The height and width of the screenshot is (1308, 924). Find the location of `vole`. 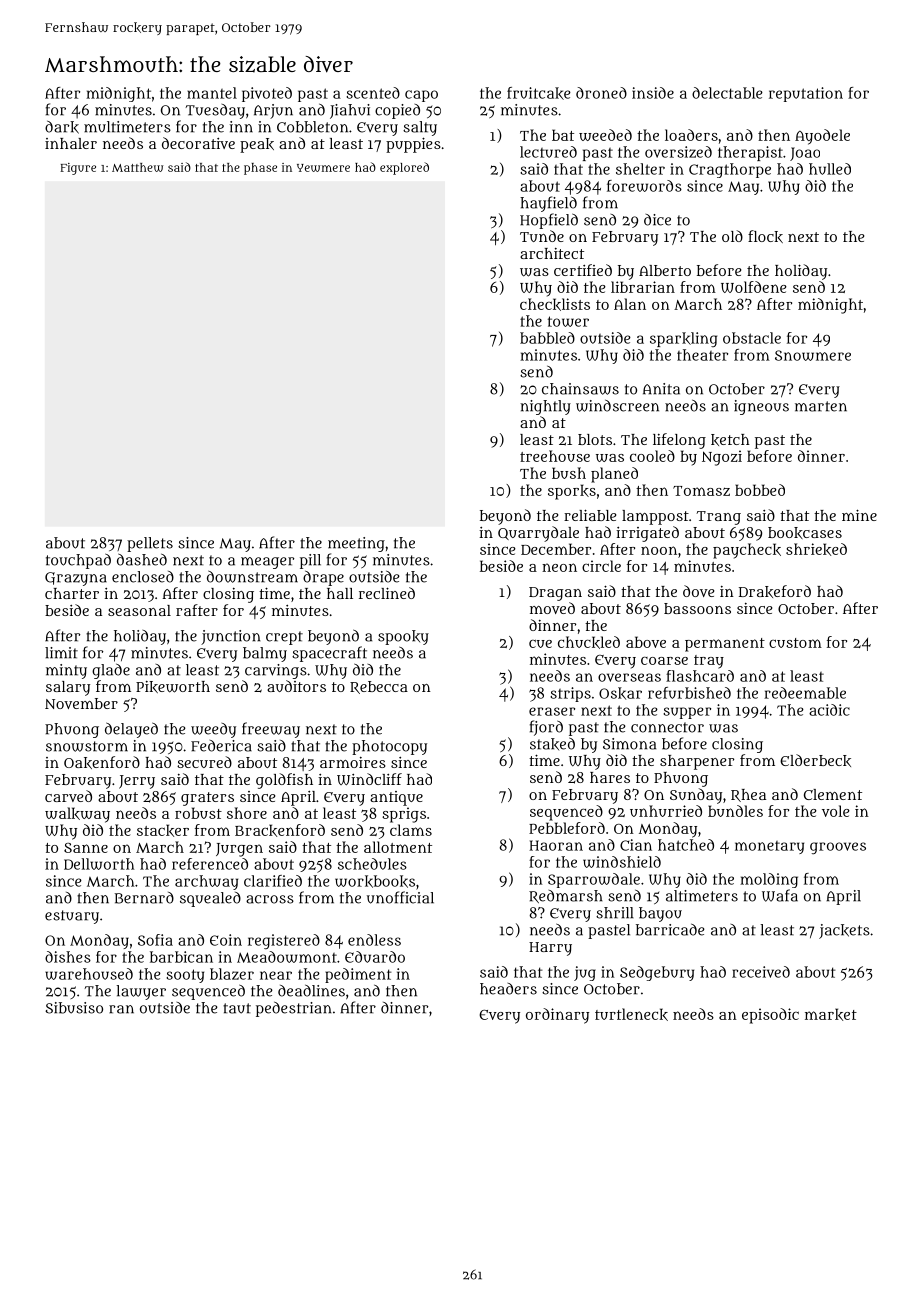

vole is located at coordinates (836, 811).
